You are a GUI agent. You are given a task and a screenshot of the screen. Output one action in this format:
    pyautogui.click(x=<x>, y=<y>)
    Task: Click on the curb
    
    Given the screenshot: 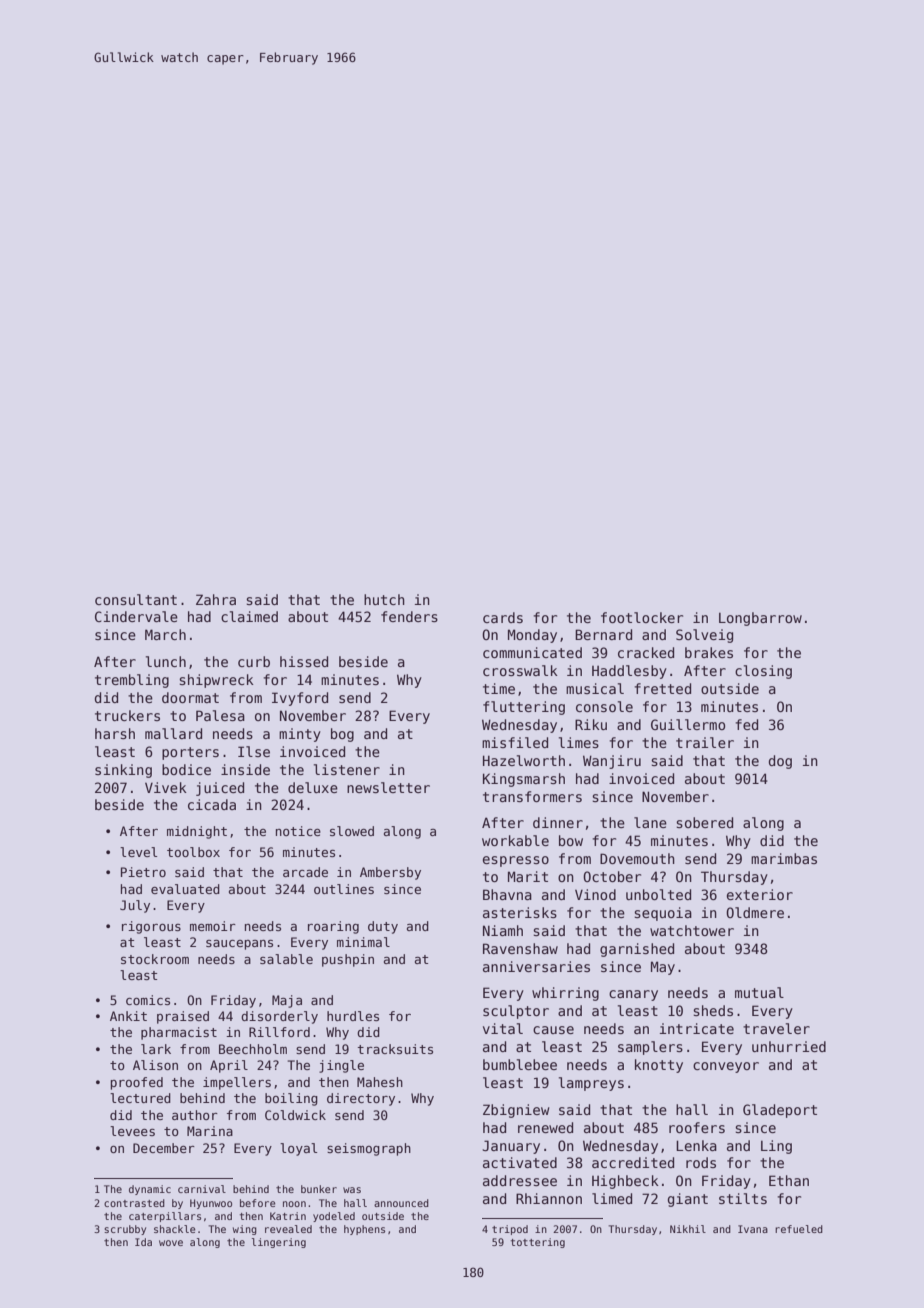 What is the action you would take?
    pyautogui.click(x=254, y=661)
